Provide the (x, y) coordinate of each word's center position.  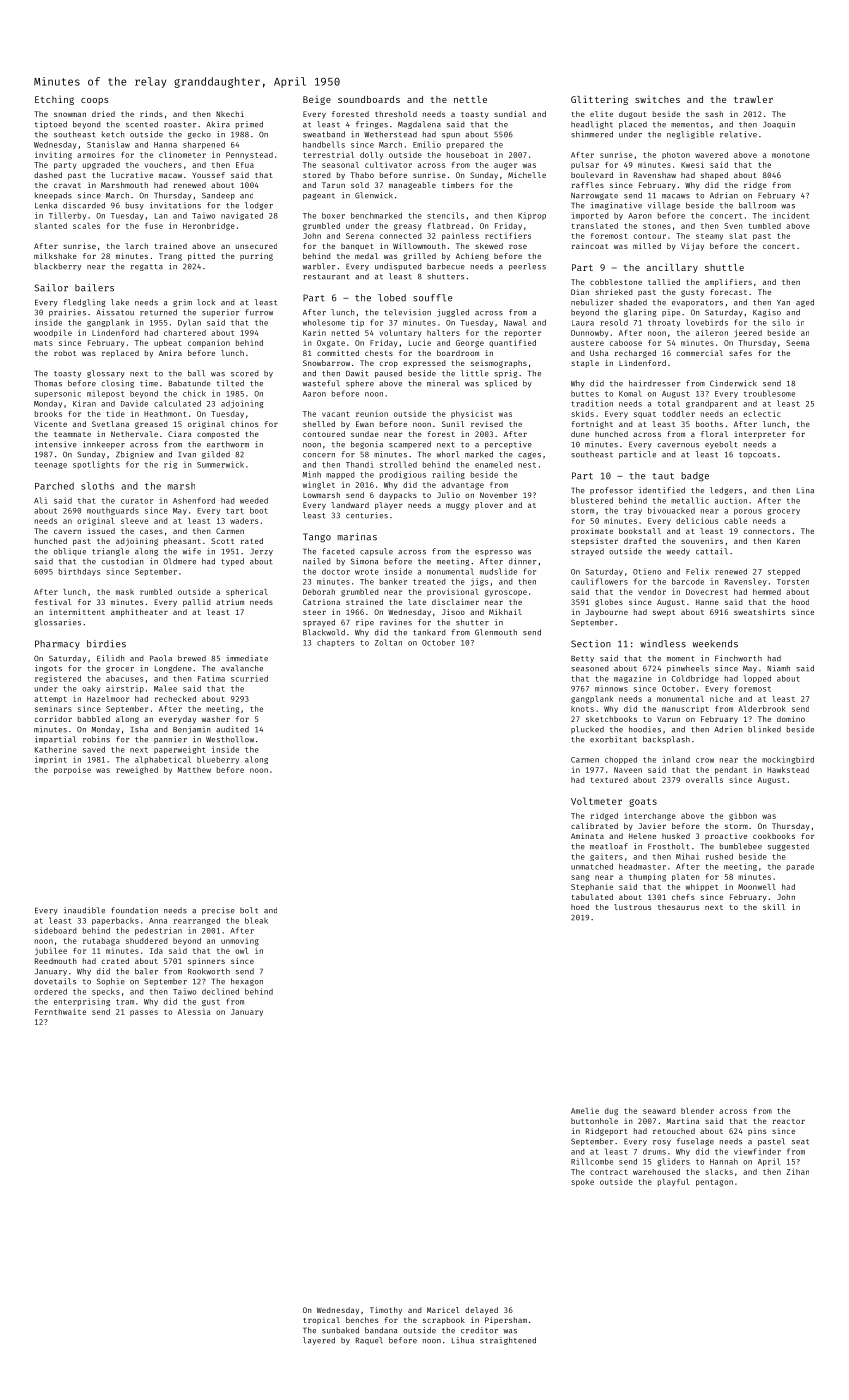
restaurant (326, 277)
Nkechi (230, 114)
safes (740, 353)
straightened (508, 1341)
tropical (321, 1321)
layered (319, 1341)
